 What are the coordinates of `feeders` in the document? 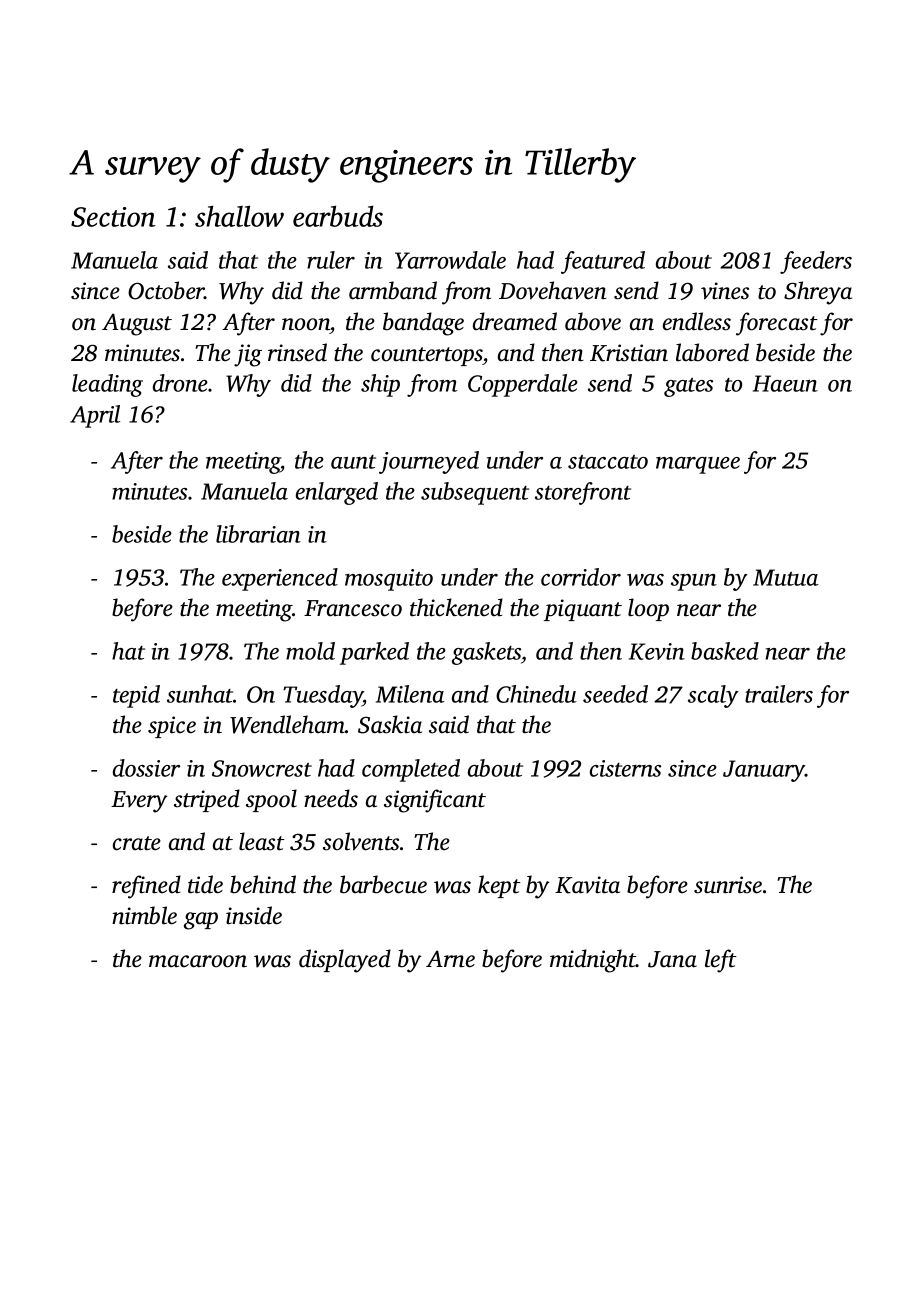 It's located at (816, 262).
